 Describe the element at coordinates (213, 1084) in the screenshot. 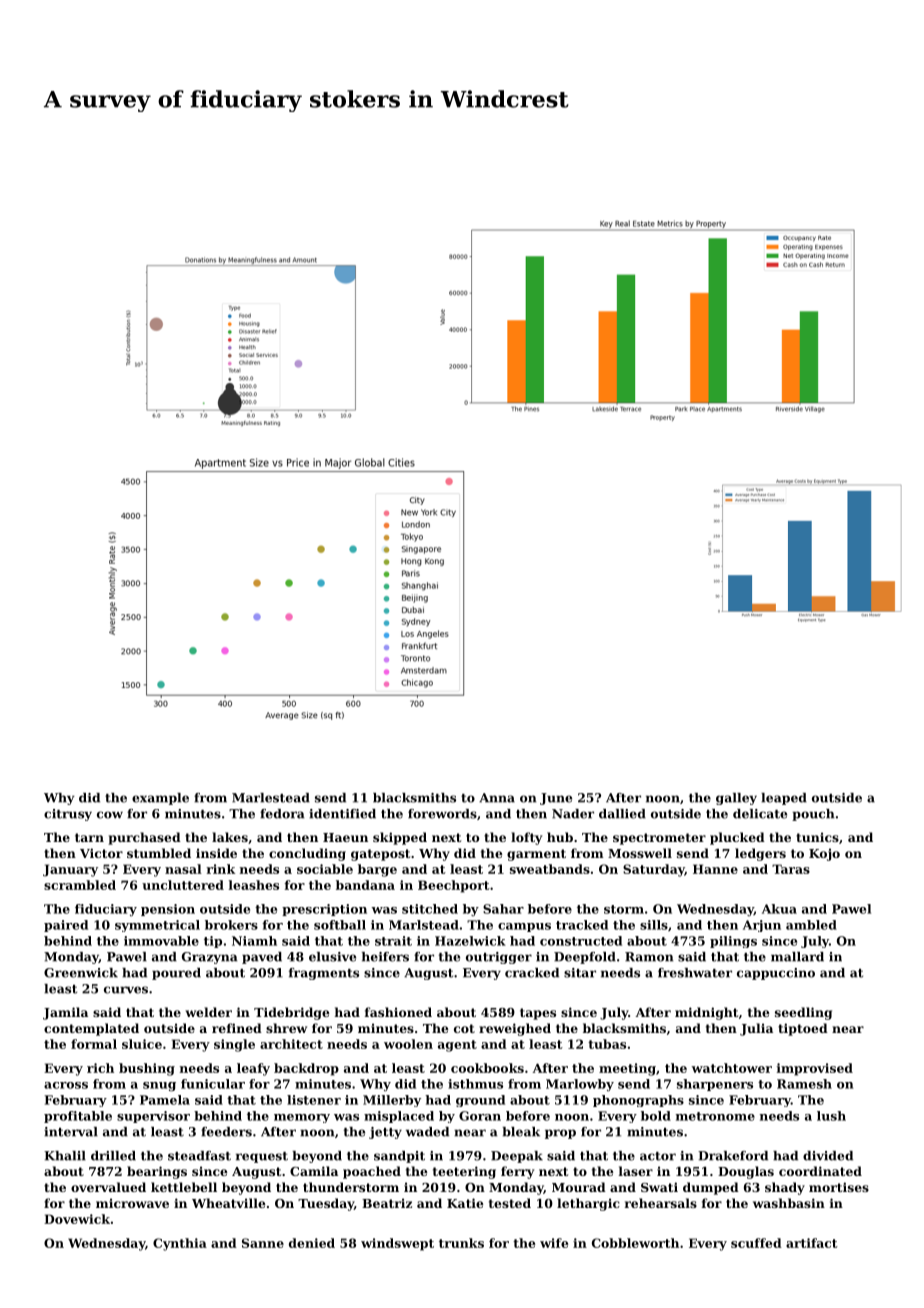

I see `funicular` at that location.
